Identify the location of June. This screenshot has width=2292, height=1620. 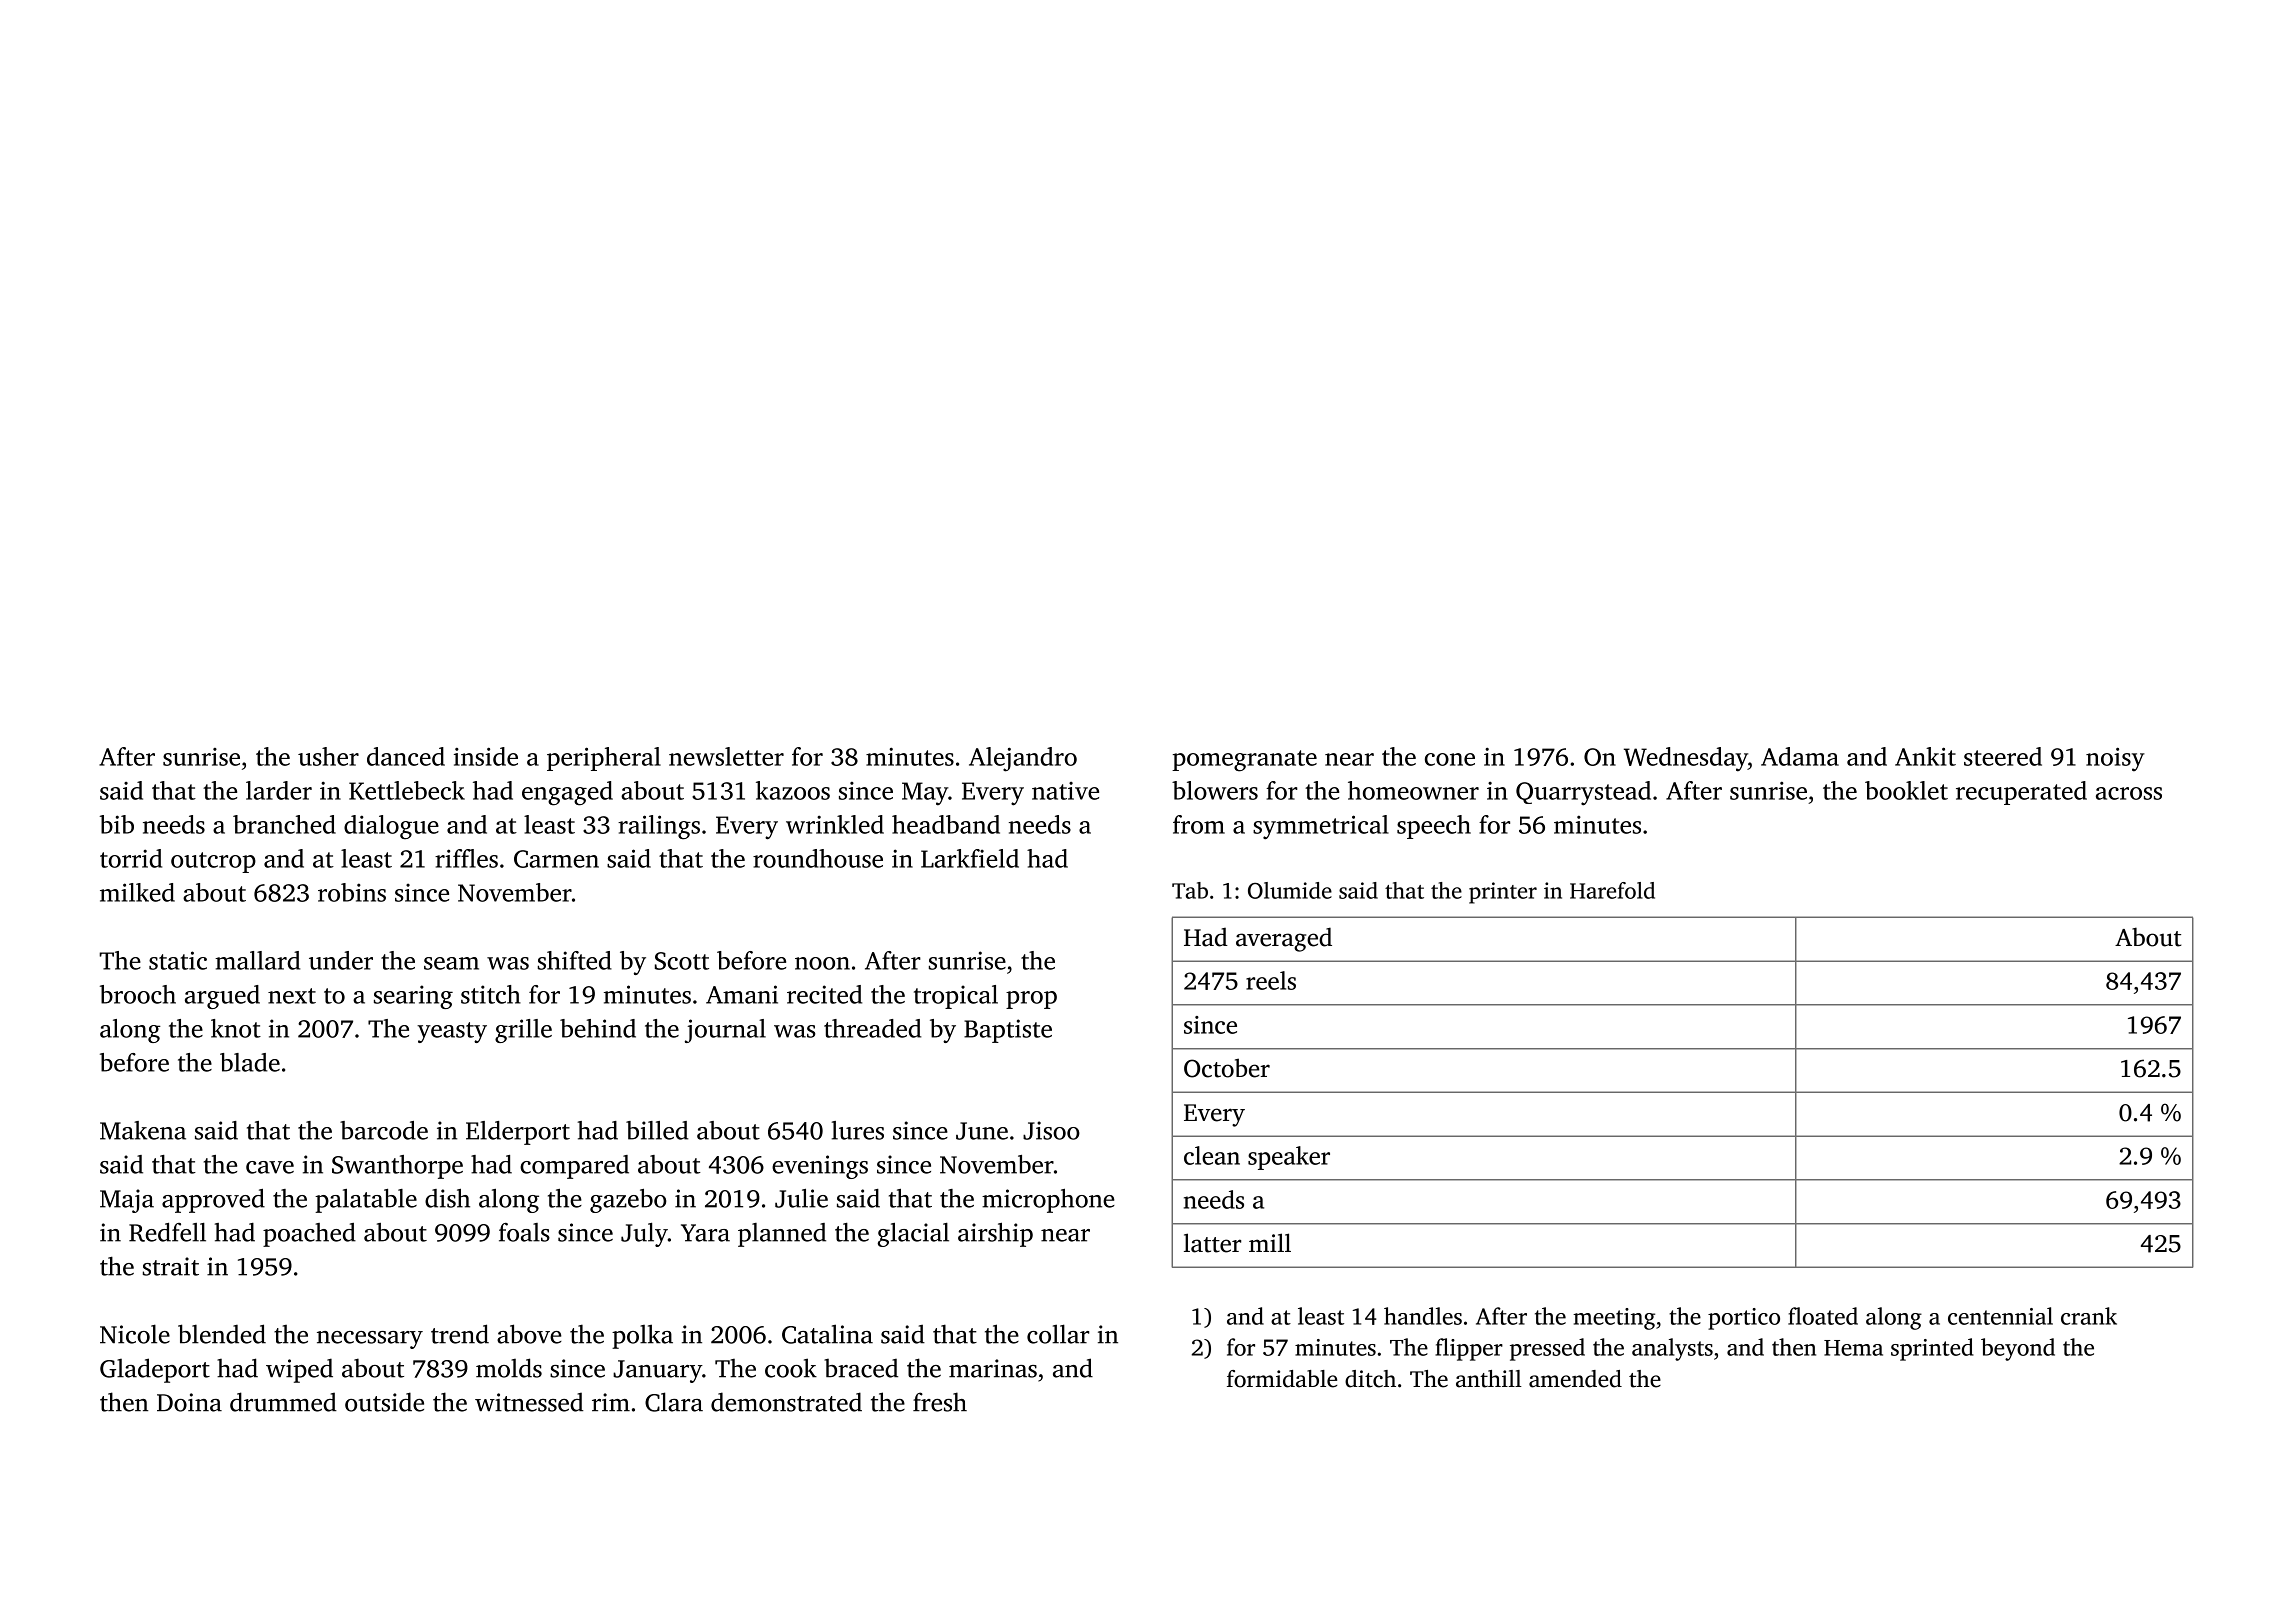
(982, 1131).
